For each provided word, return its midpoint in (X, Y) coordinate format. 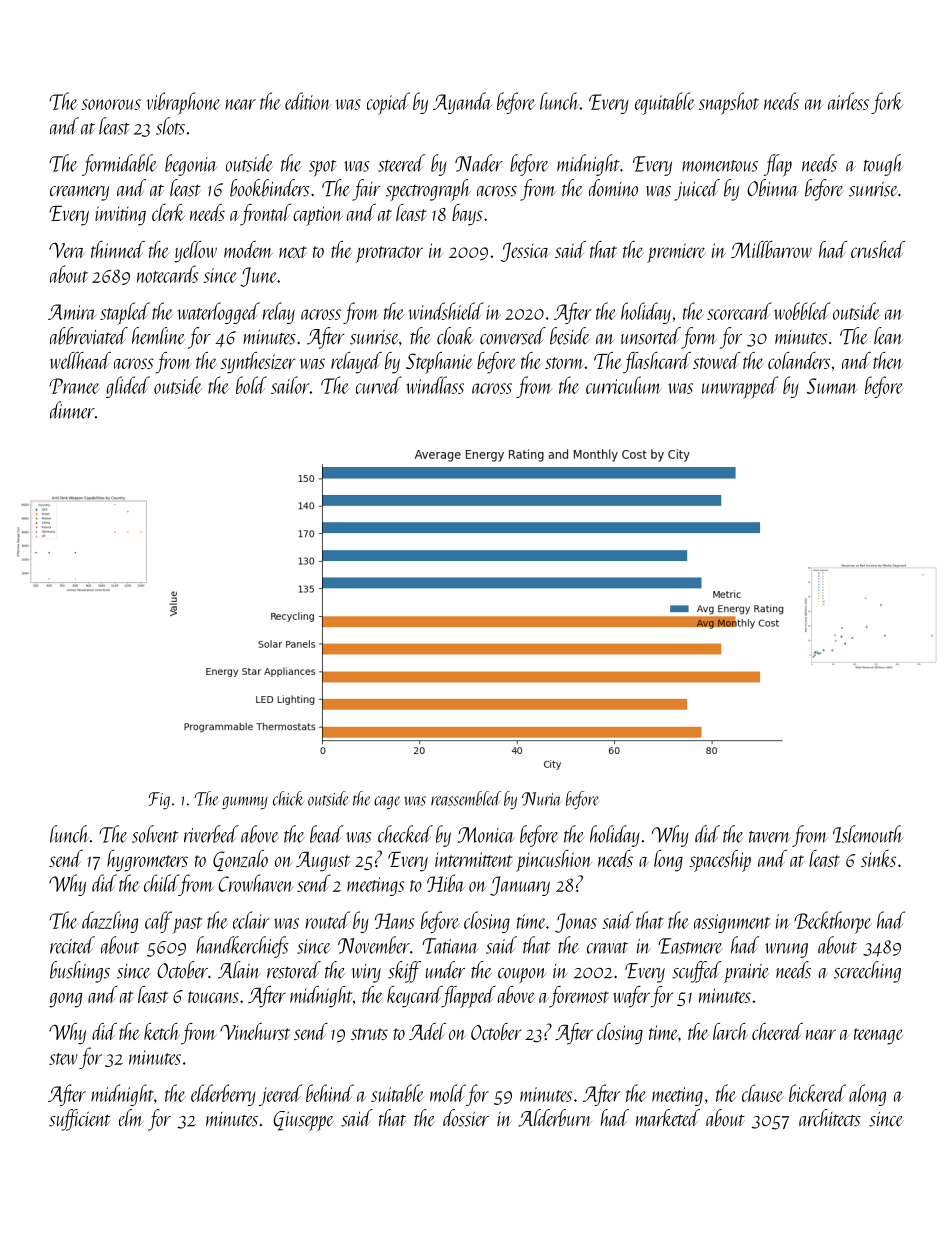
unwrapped (740, 387)
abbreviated (89, 336)
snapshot (729, 103)
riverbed (211, 834)
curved (379, 385)
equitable (664, 103)
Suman (832, 386)
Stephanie (439, 363)
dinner (72, 410)
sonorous (111, 104)
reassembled (466, 798)
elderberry (223, 1095)
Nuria (542, 799)
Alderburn (555, 1118)
